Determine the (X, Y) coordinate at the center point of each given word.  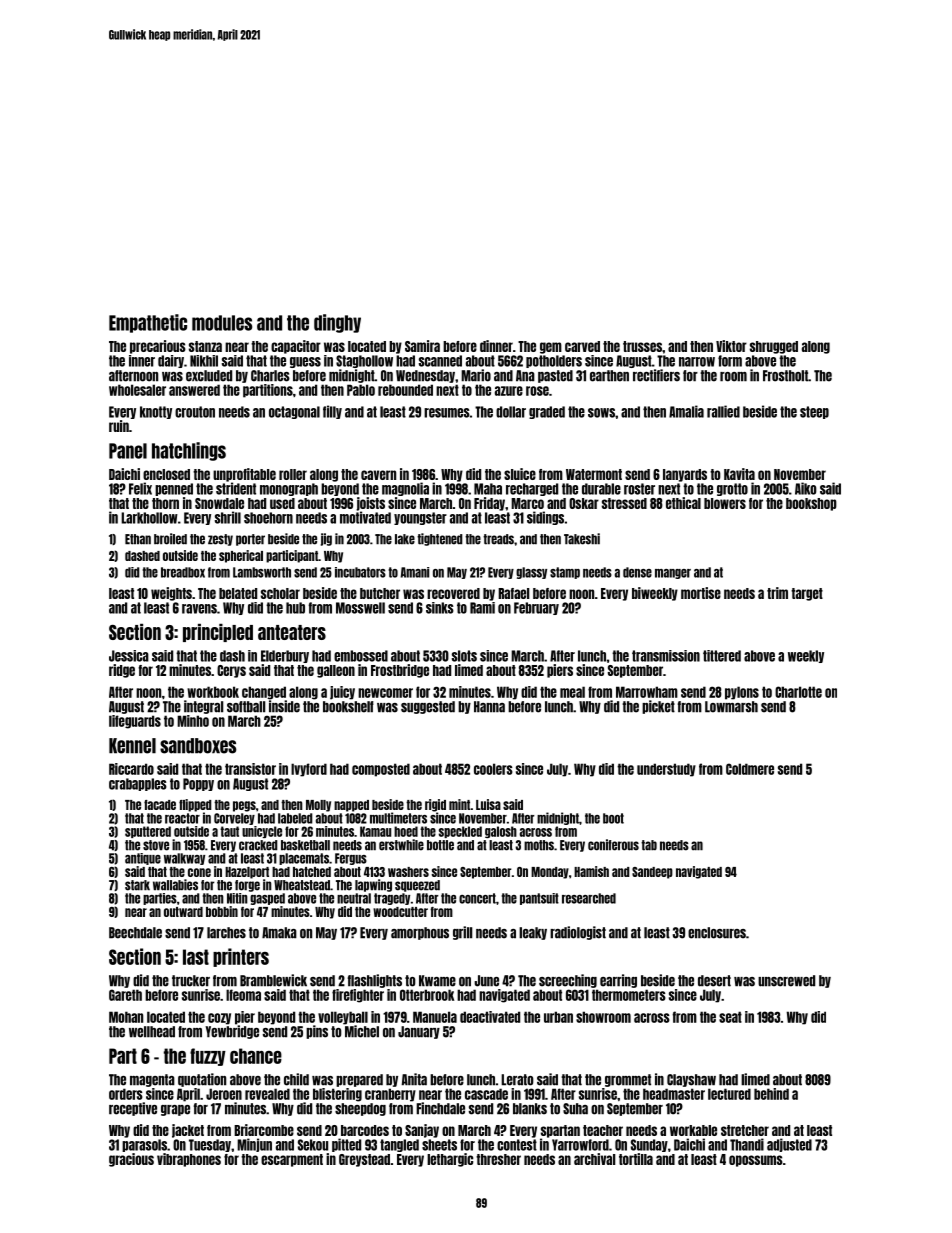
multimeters (398, 818)
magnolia (405, 489)
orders (126, 1094)
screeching (568, 981)
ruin (119, 426)
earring (618, 981)
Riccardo (131, 769)
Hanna (489, 707)
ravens (199, 609)
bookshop (811, 504)
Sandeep (652, 873)
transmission (666, 656)
